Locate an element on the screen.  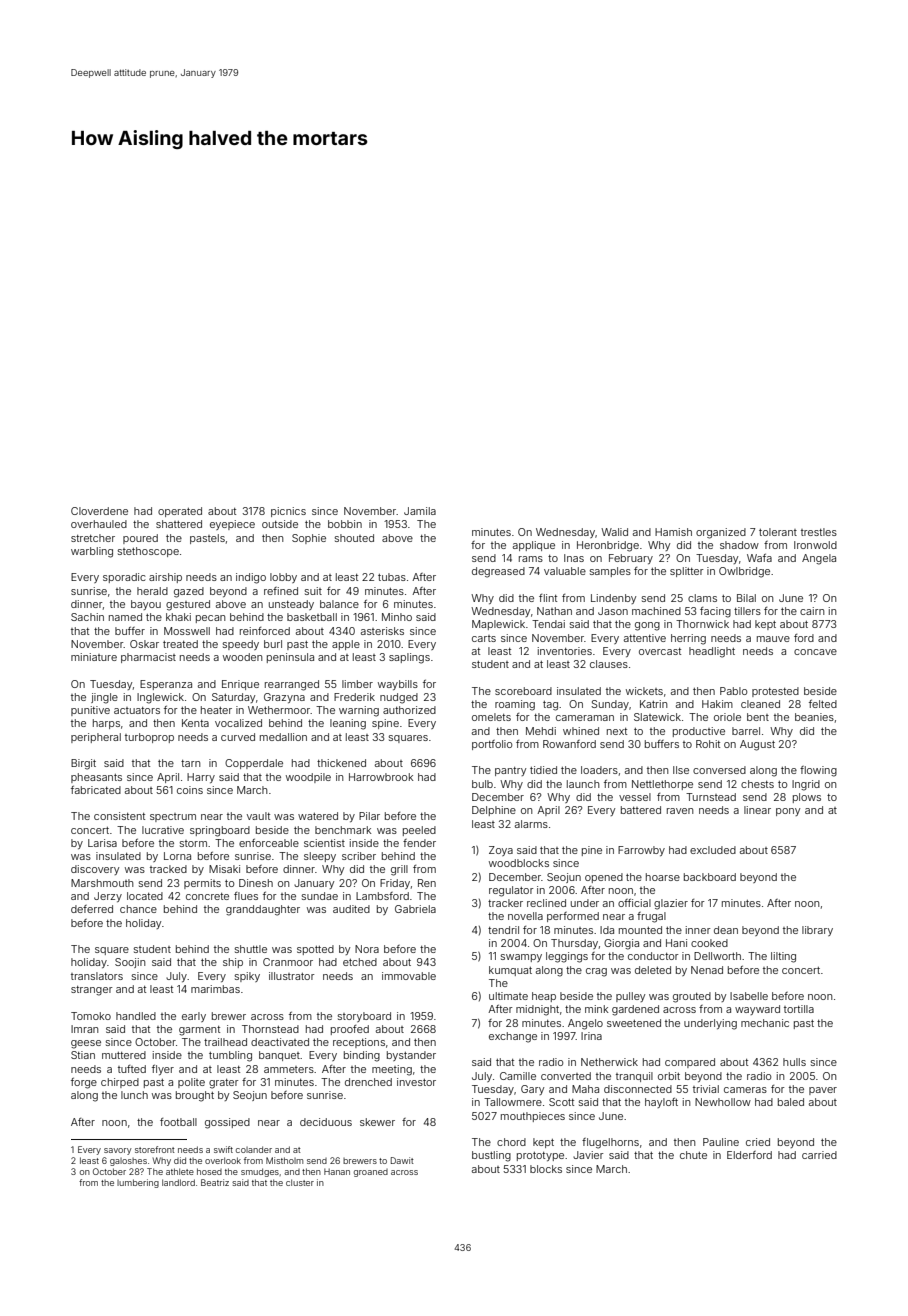
leaning is located at coordinates (348, 724).
